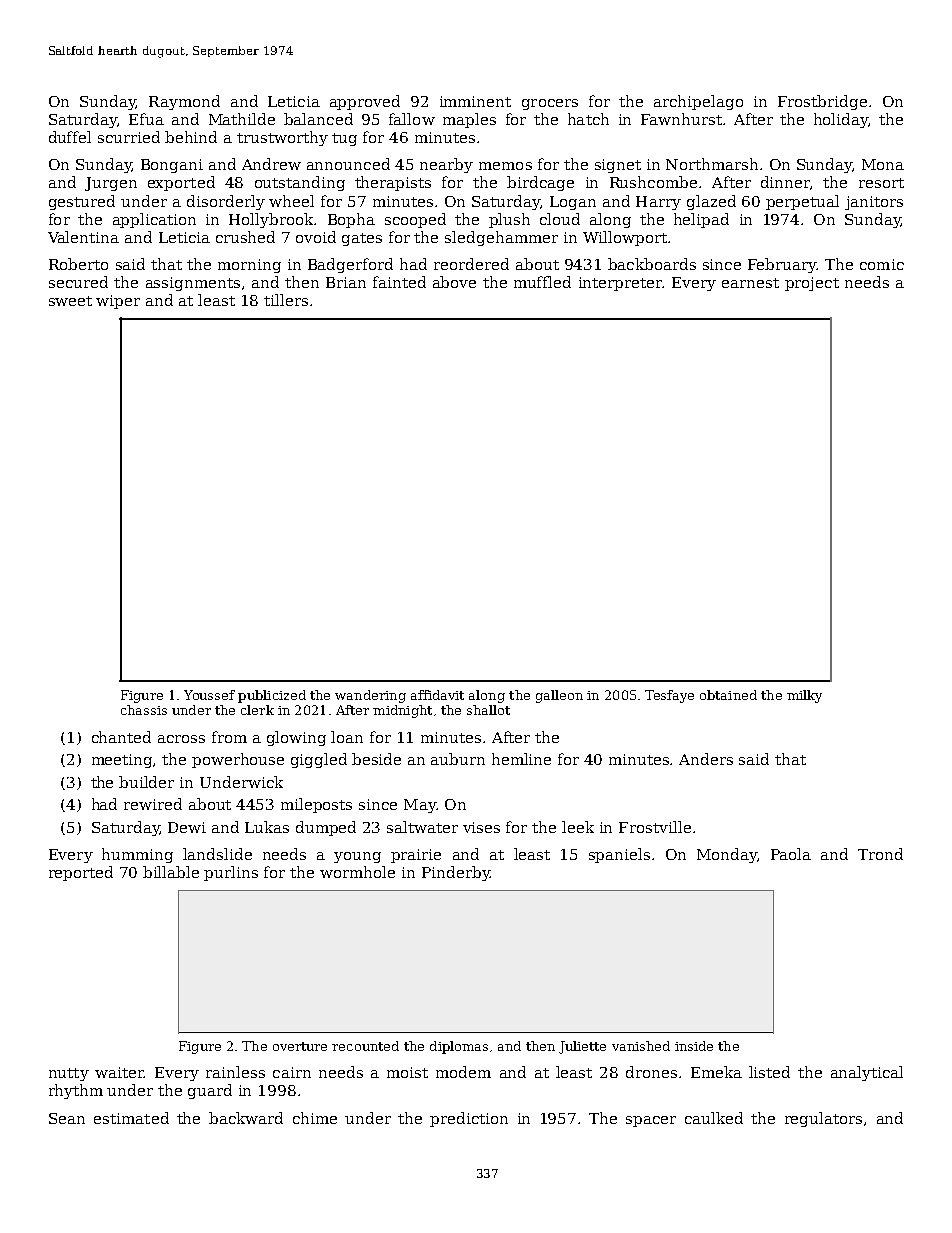 Image resolution: width=952 pixels, height=1233 pixels. Describe the element at coordinates (316, 237) in the document. I see `ovoid` at that location.
